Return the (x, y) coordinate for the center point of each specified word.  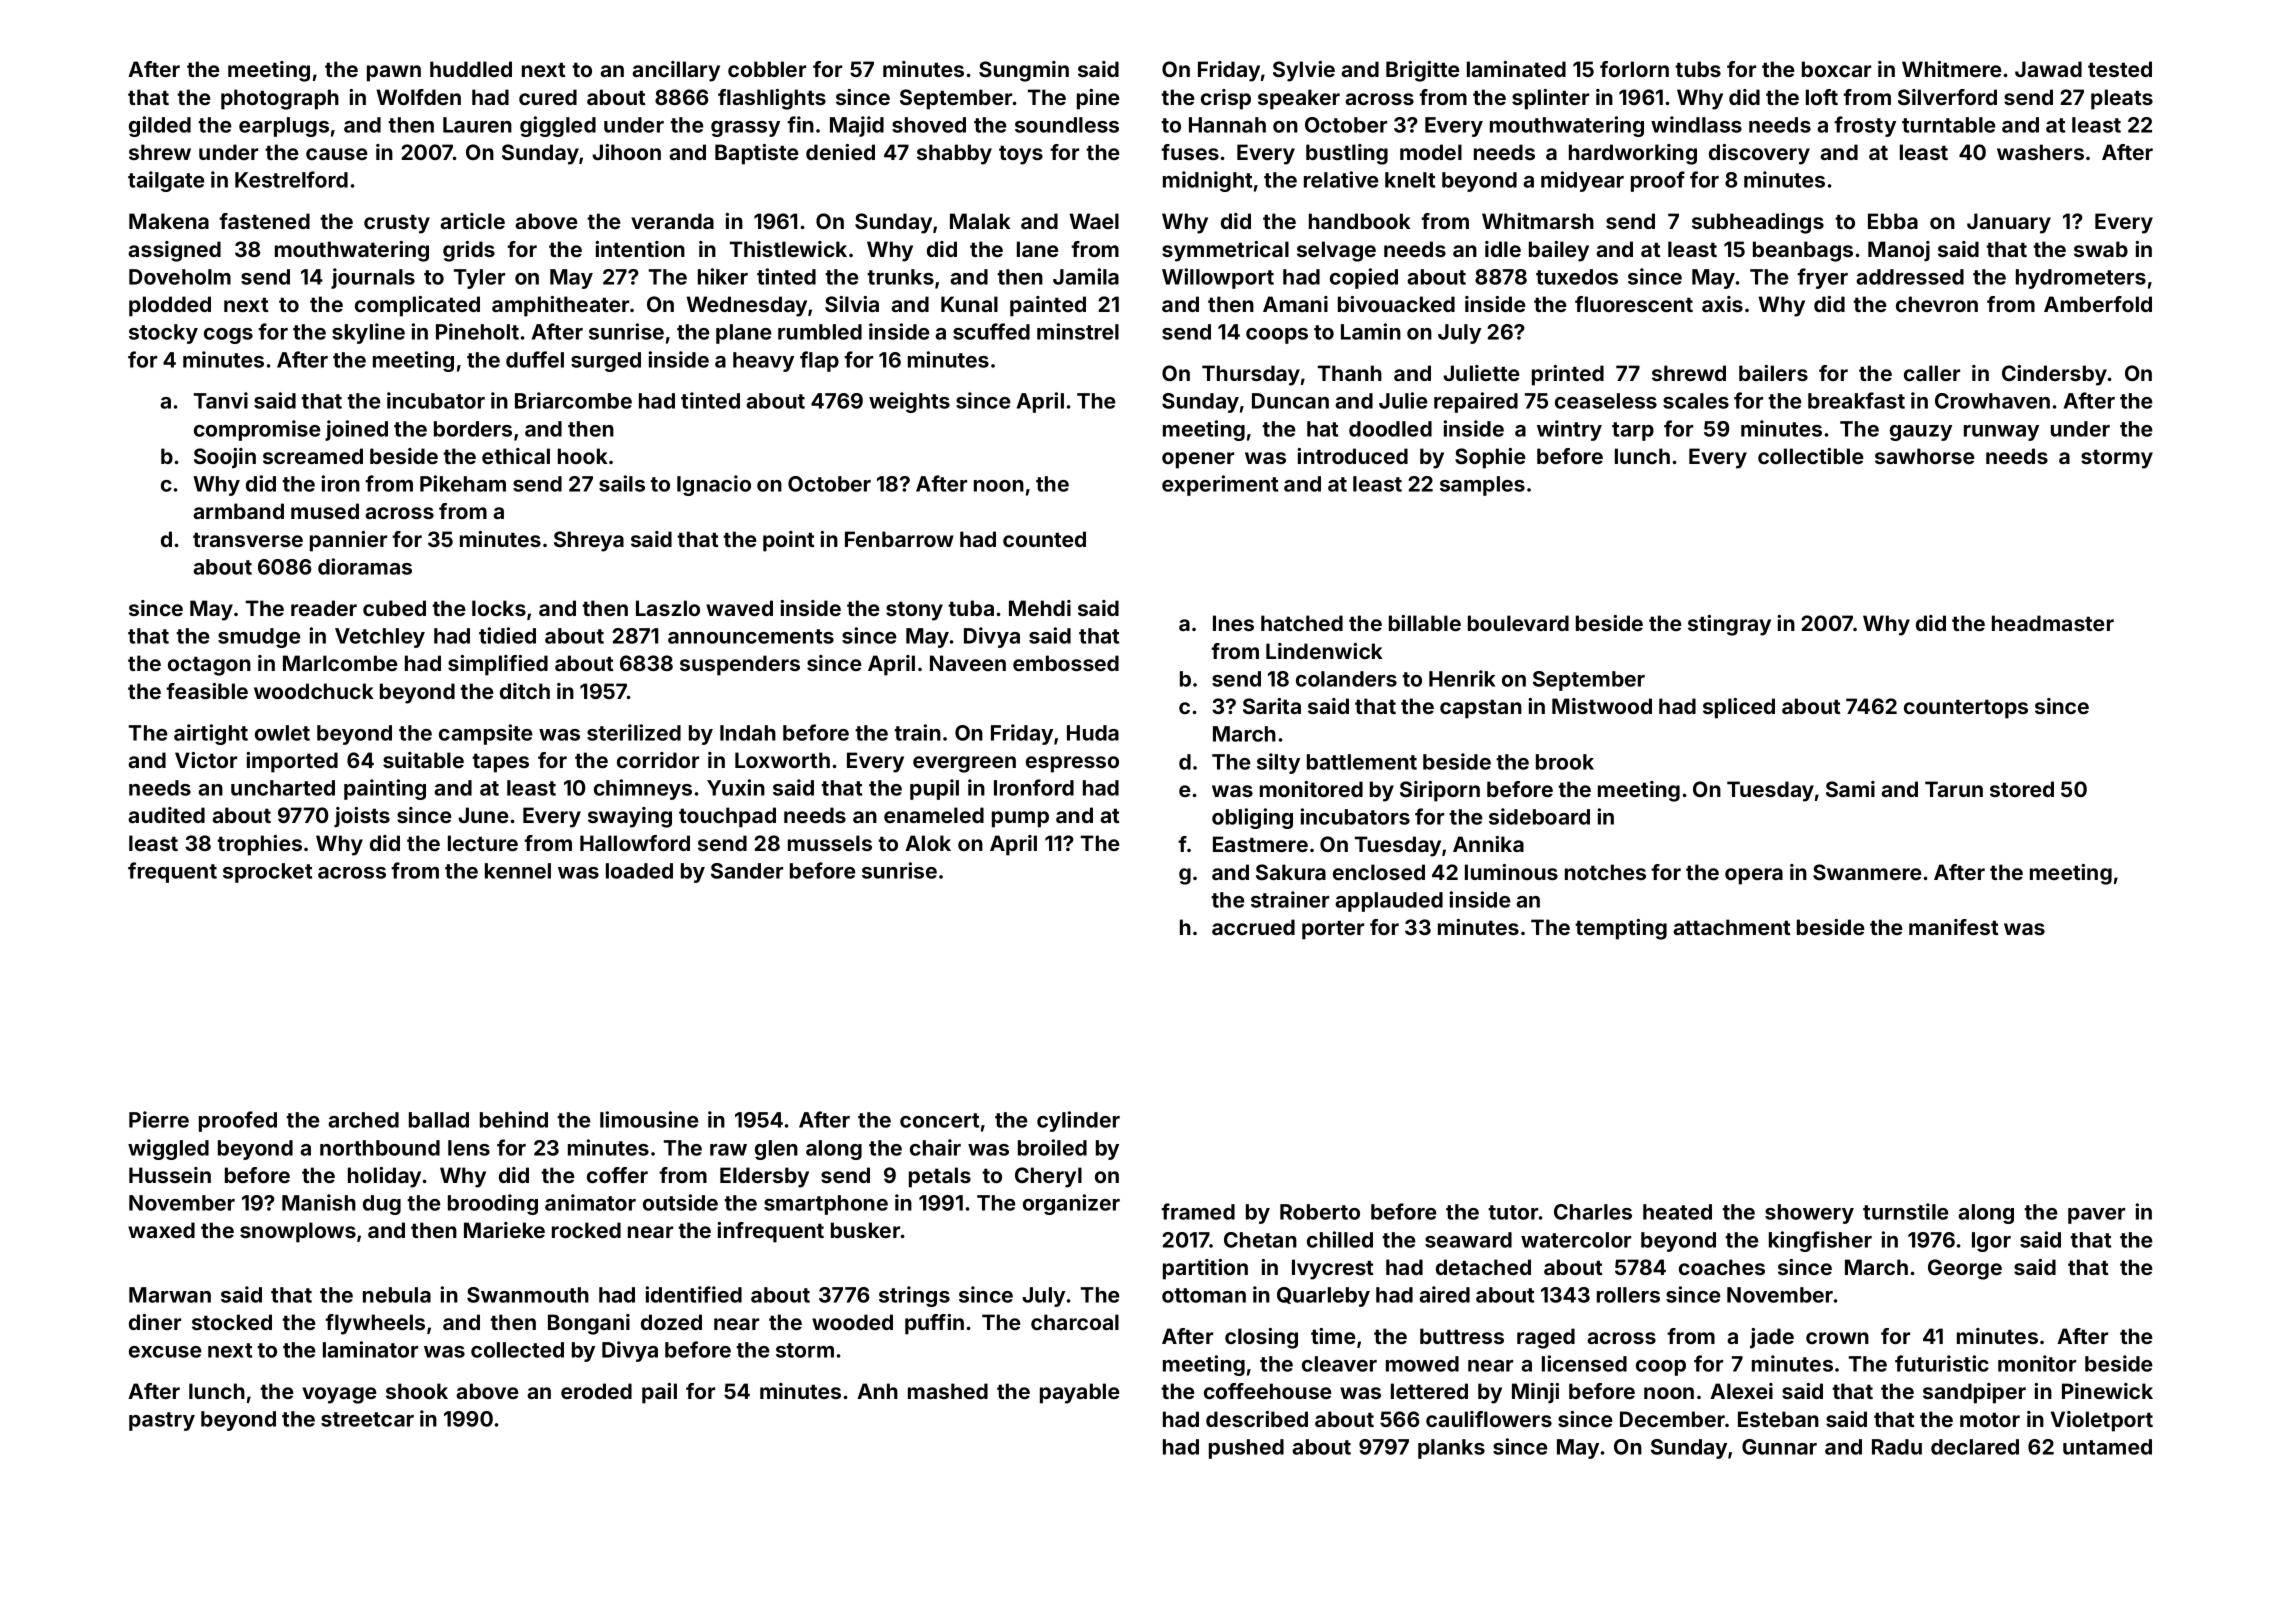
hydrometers (2081, 279)
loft (1822, 97)
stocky (163, 334)
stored (2022, 789)
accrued (1253, 927)
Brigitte (1423, 71)
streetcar (367, 1419)
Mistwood (1602, 706)
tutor (1513, 1212)
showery (1809, 1214)
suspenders (740, 665)
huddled (471, 69)
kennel (518, 871)
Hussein (170, 1175)
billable (1425, 623)
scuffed (991, 331)
